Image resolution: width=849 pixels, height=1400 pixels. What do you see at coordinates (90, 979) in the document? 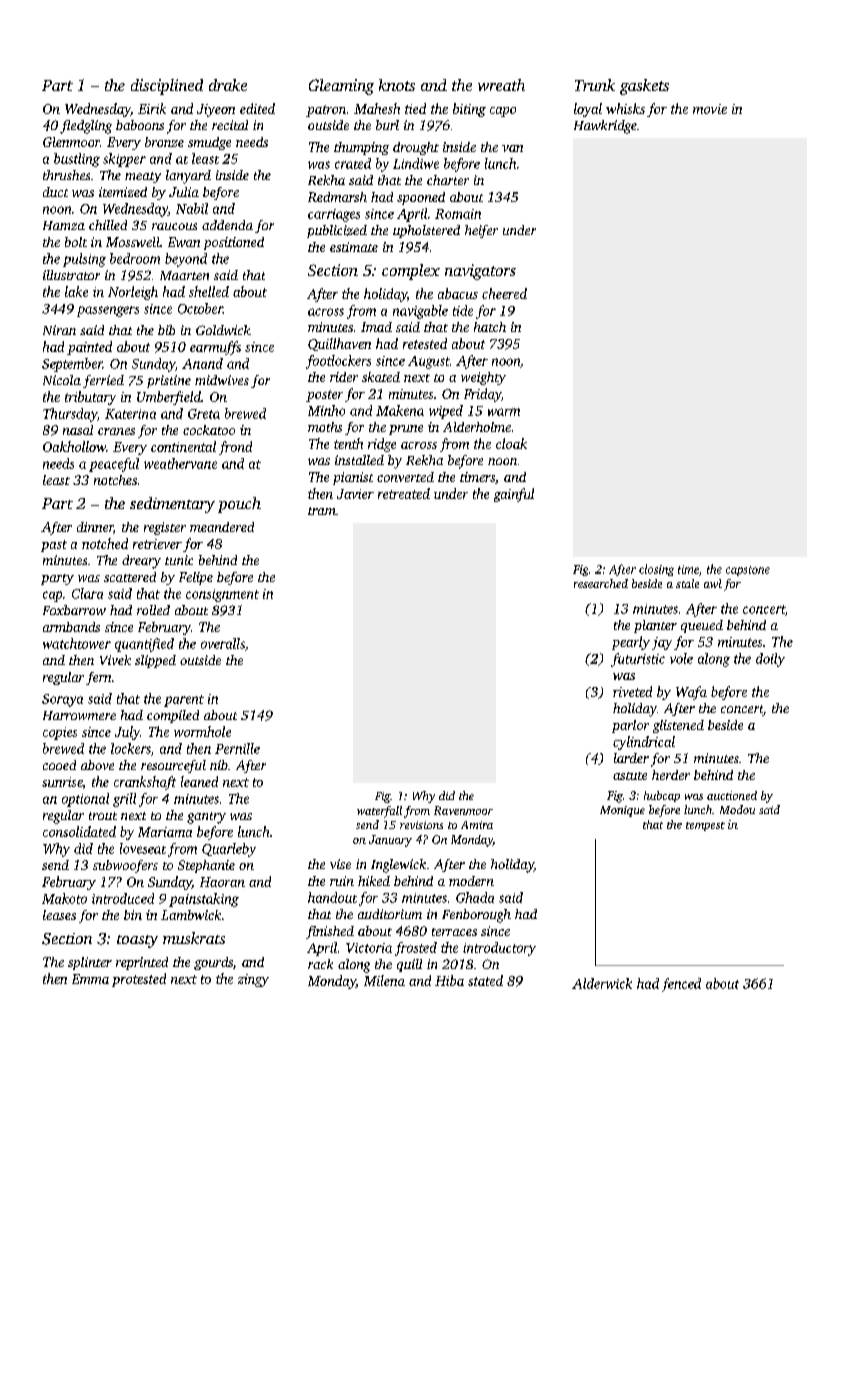
I see `Emma` at bounding box center [90, 979].
